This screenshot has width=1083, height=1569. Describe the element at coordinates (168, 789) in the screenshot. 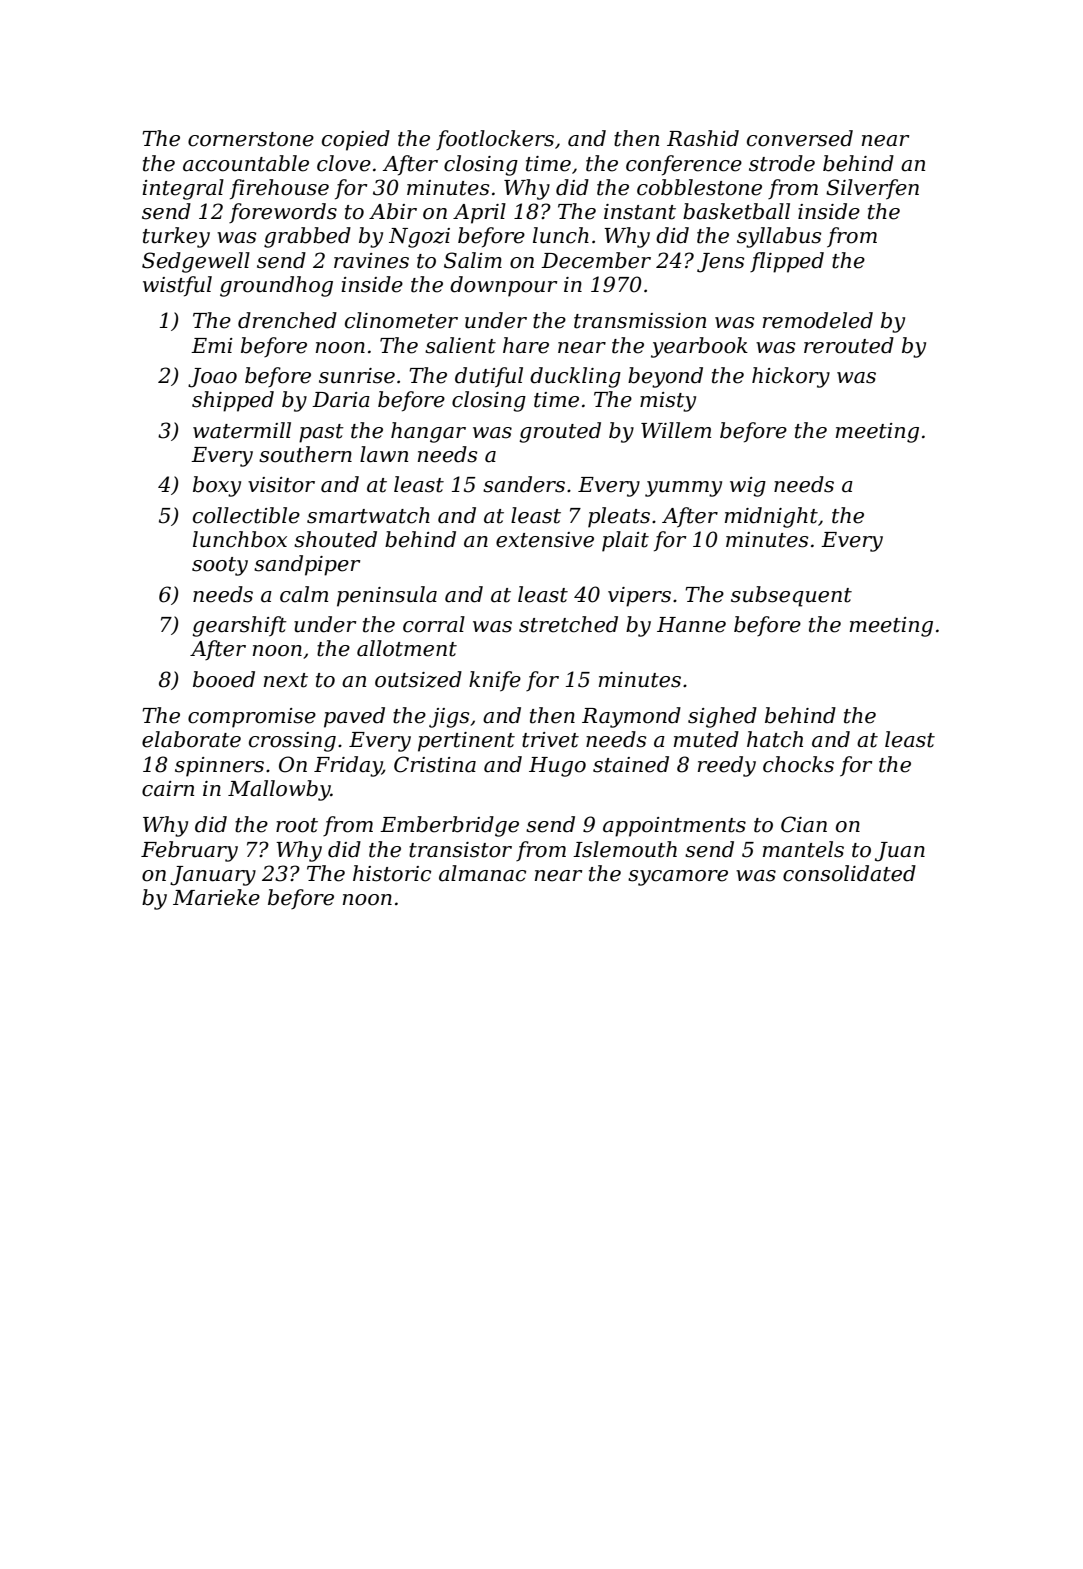

I see `cairn` at that location.
